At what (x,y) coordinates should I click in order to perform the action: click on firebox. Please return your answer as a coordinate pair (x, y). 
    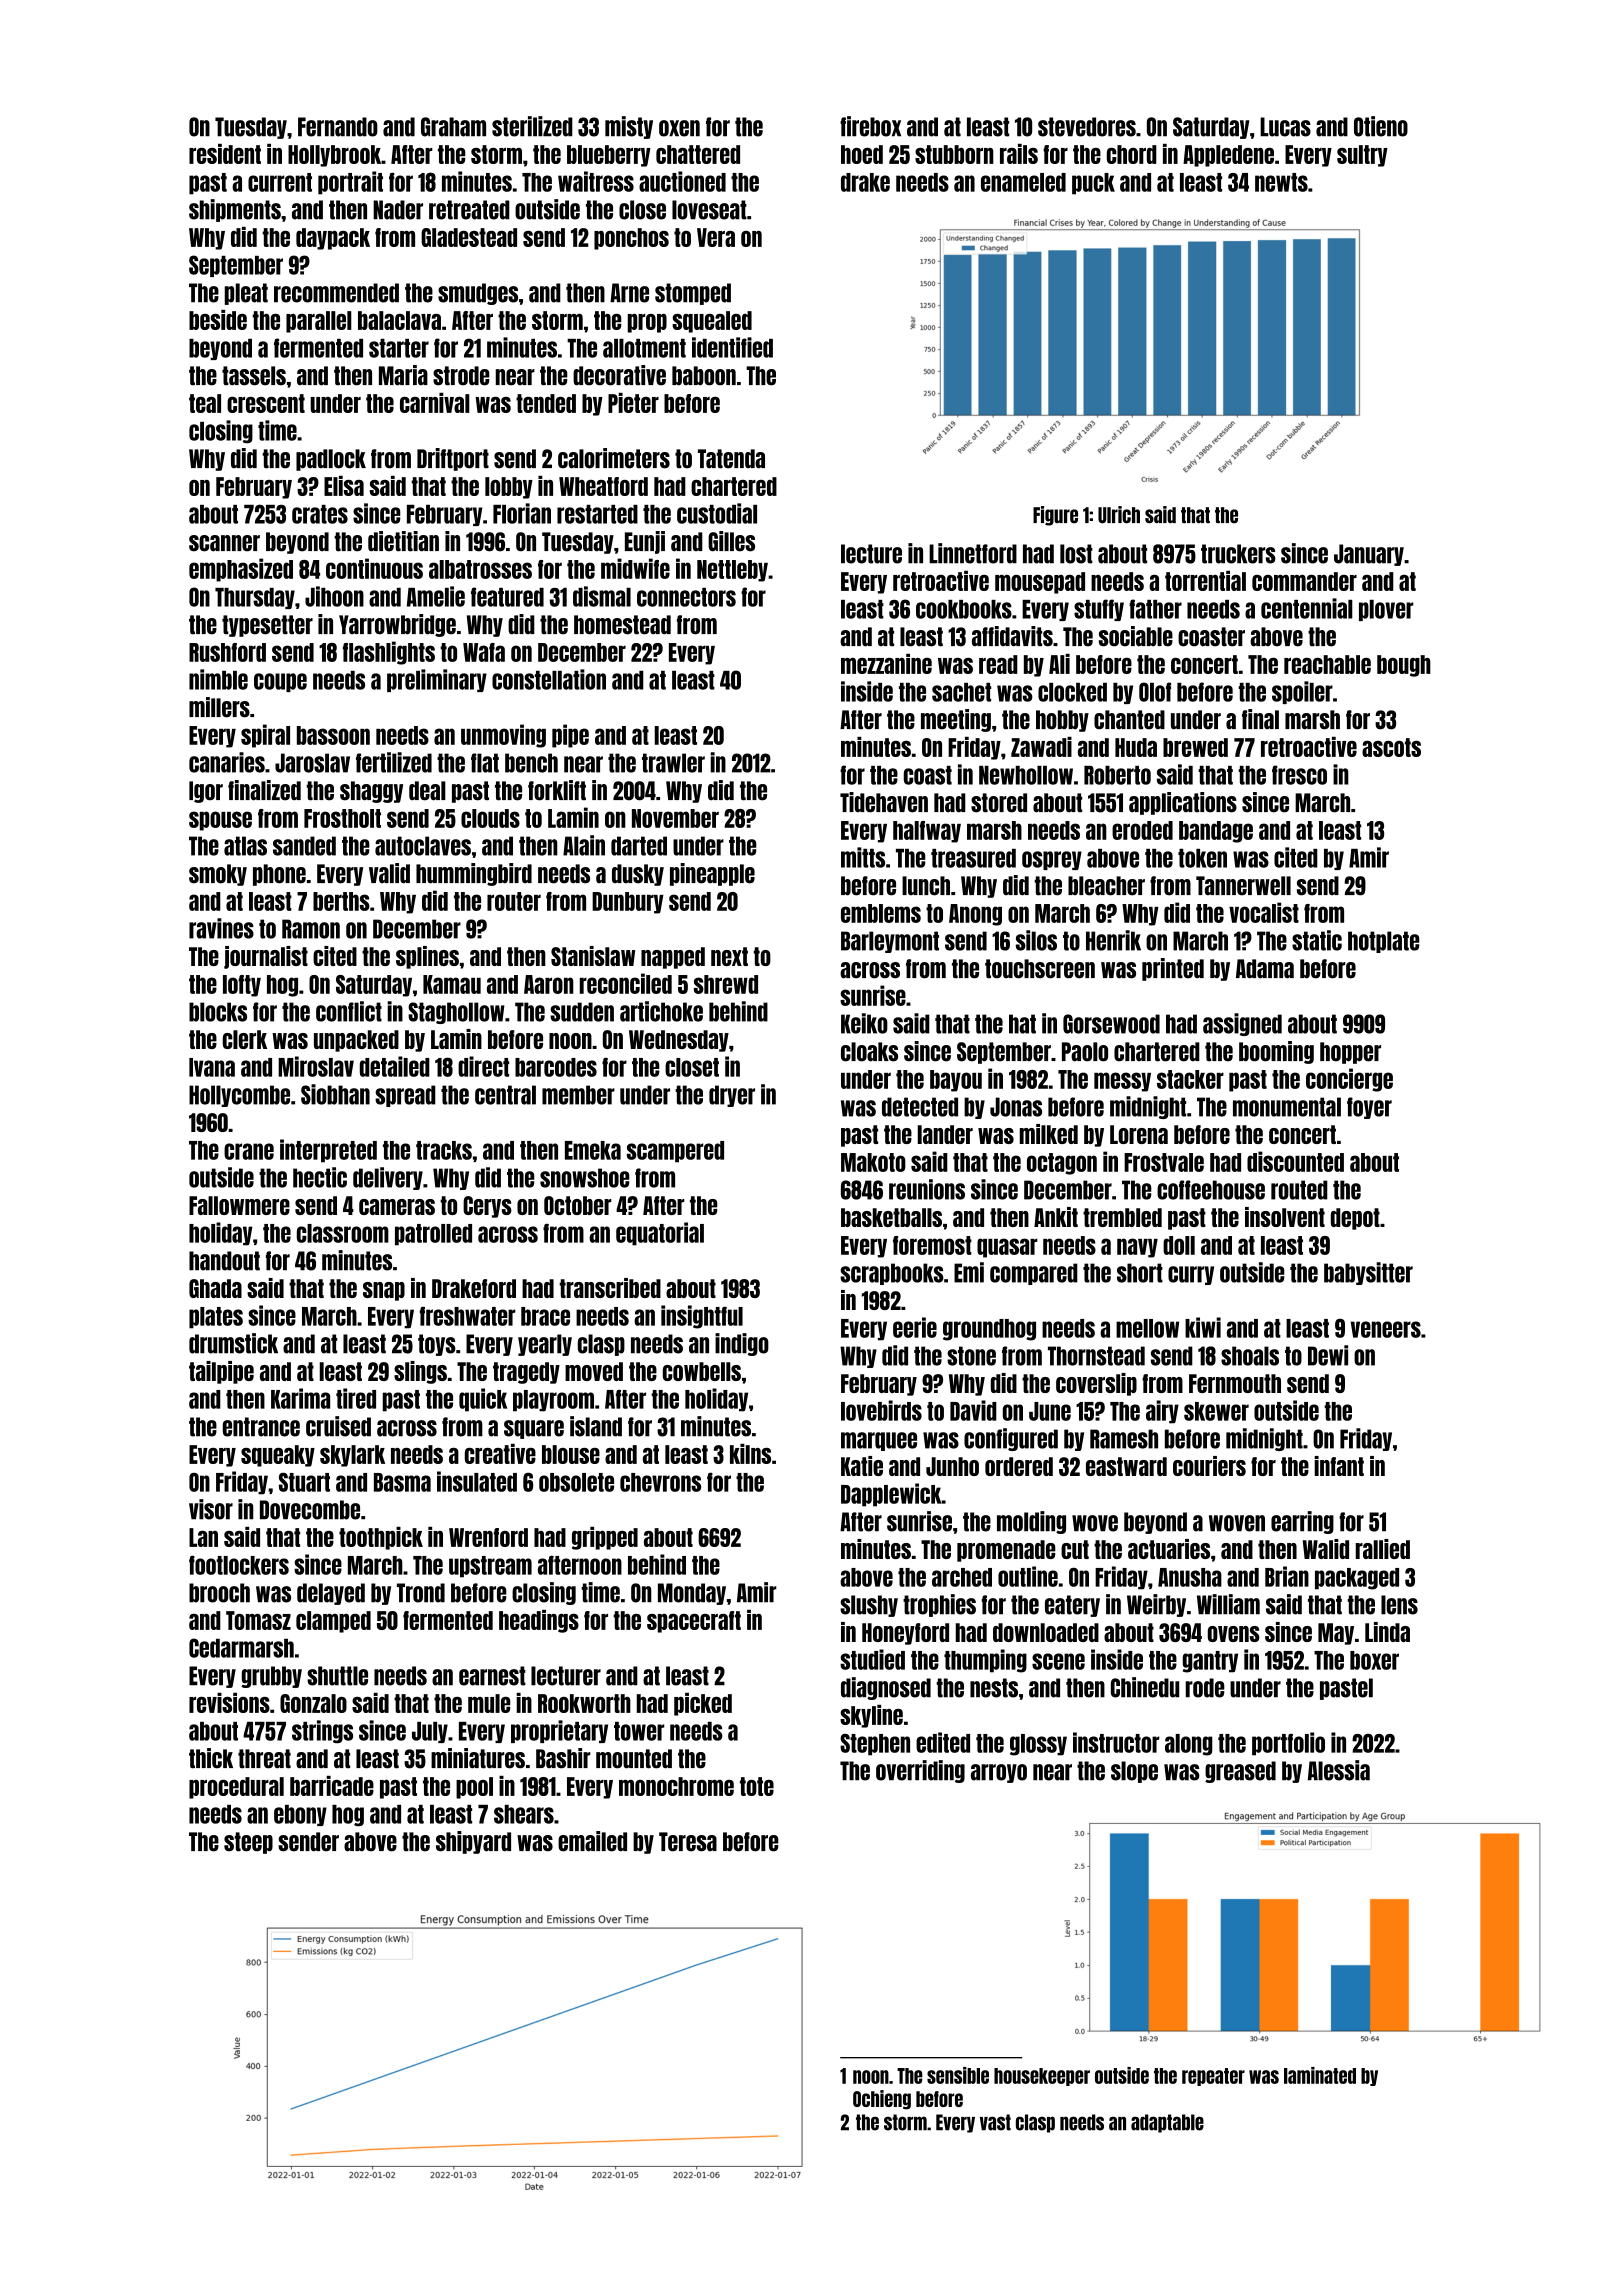
    Looking at the image, I should click on (870, 126).
